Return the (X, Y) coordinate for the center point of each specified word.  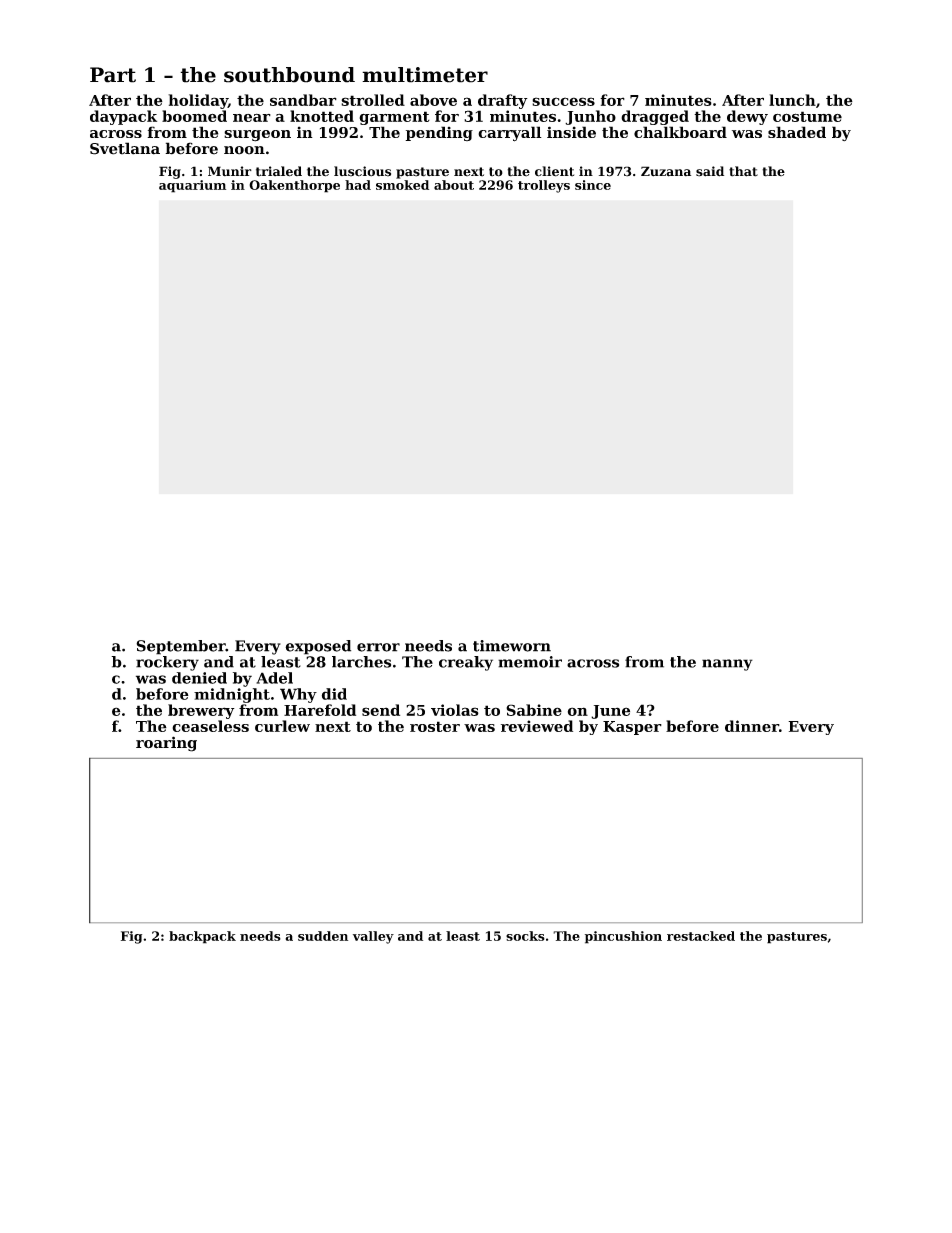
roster (435, 726)
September (181, 647)
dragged (655, 117)
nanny (727, 665)
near (252, 118)
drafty (503, 101)
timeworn (512, 646)
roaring (166, 744)
